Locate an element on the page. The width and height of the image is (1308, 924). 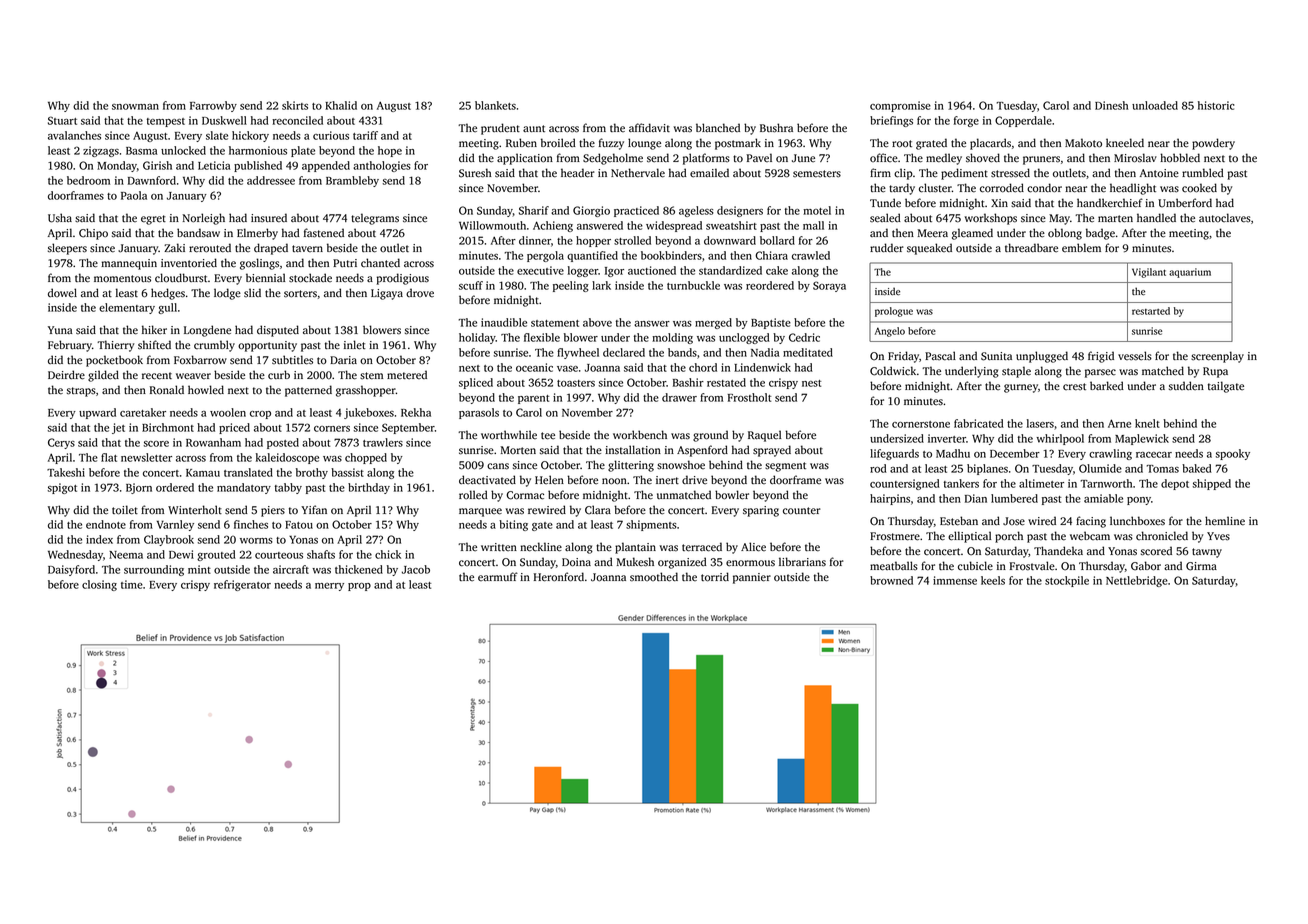
quantified is located at coordinates (592, 256).
